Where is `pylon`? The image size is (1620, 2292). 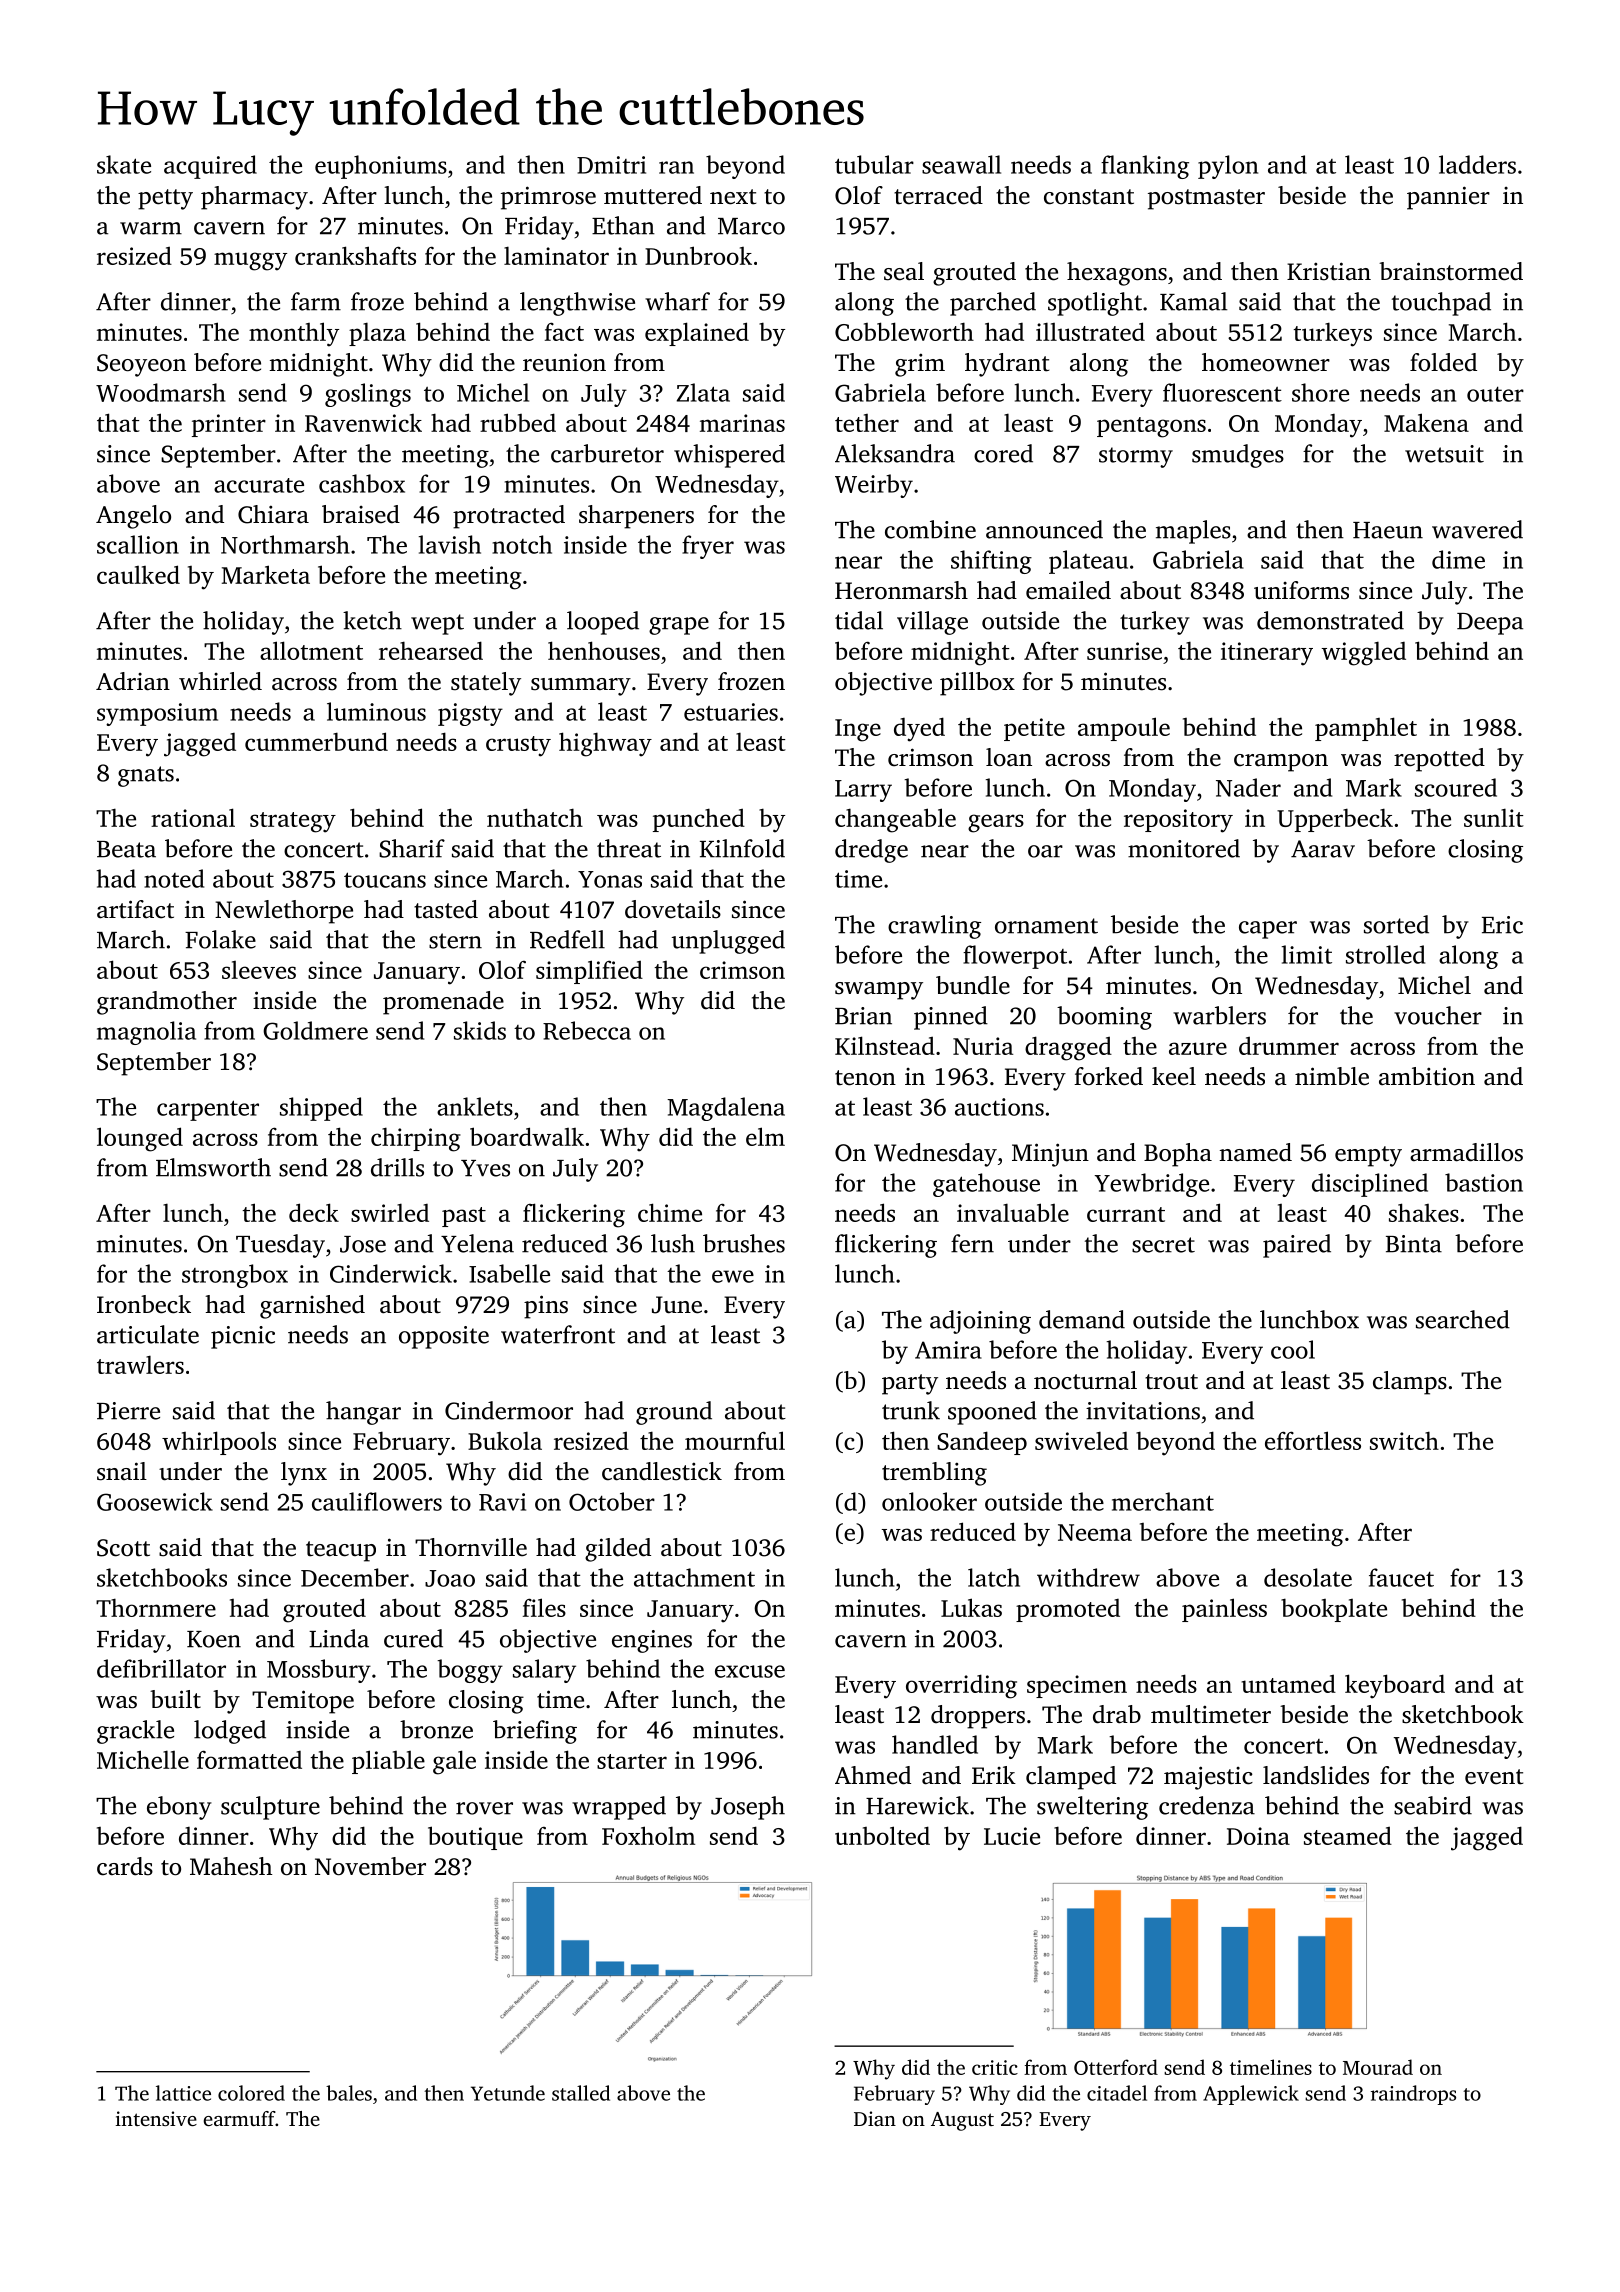
pylon is located at coordinates (1228, 167).
